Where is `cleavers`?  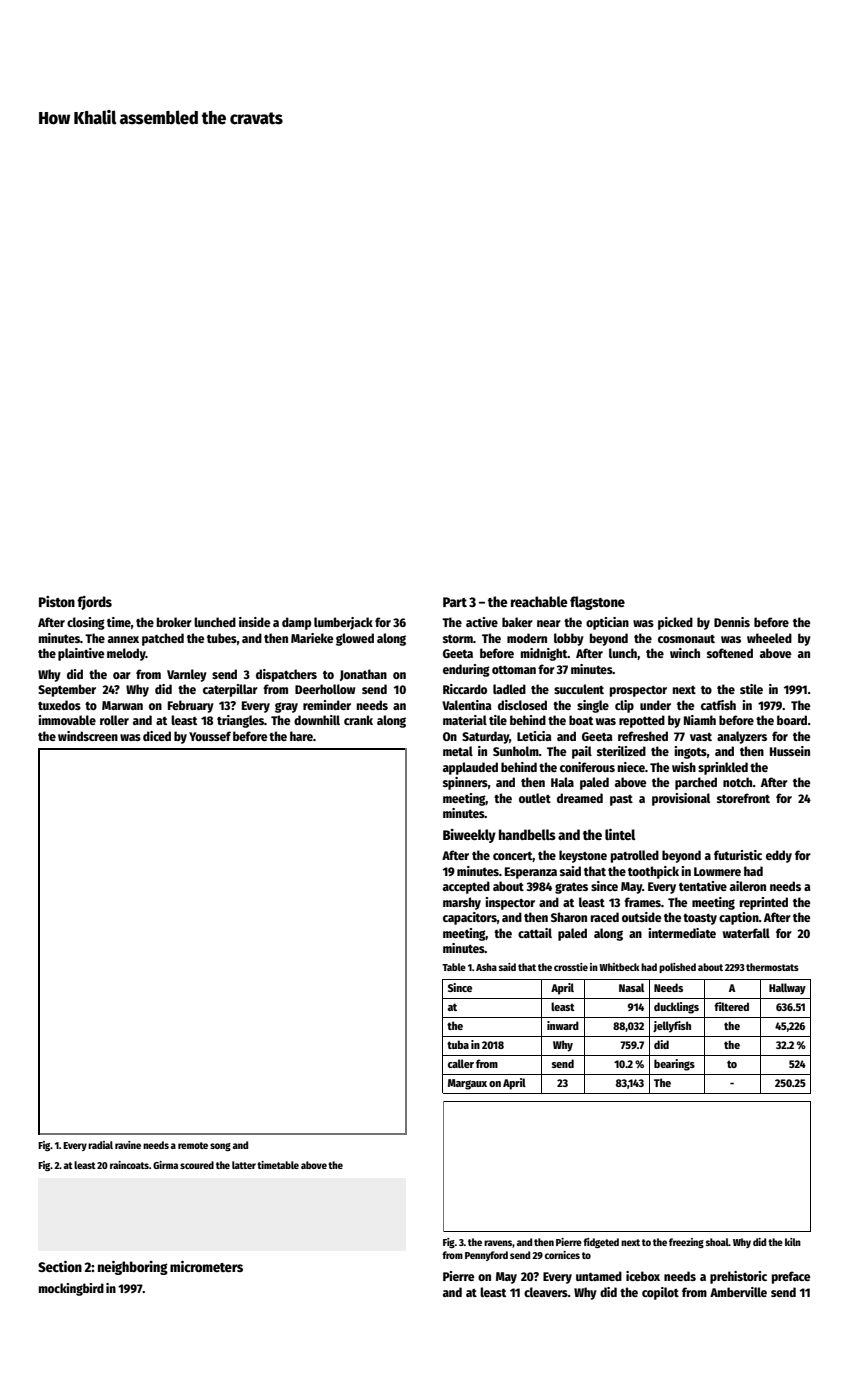
cleavers is located at coordinates (546, 1292).
